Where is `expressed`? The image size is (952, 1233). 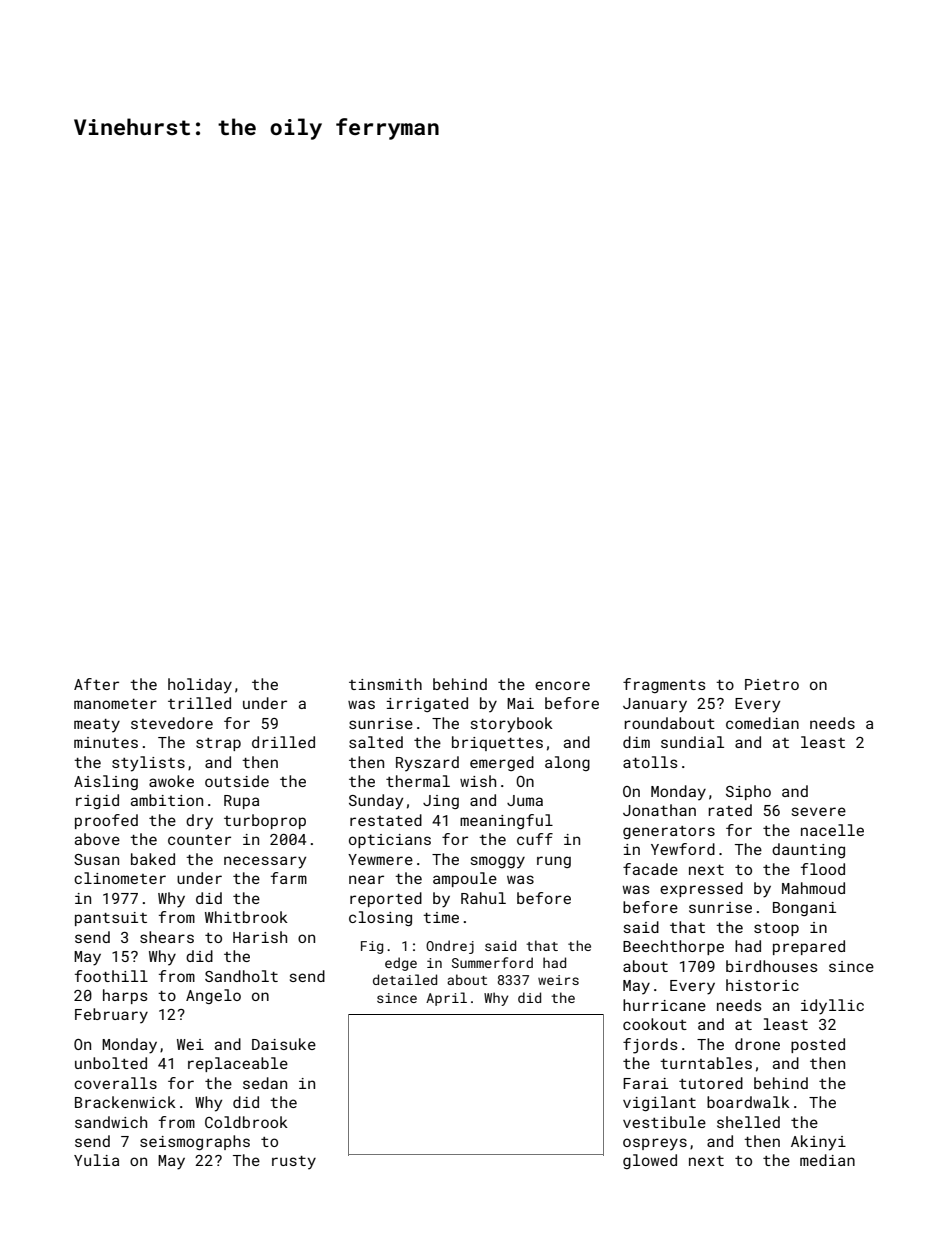
expressed is located at coordinates (701, 889).
